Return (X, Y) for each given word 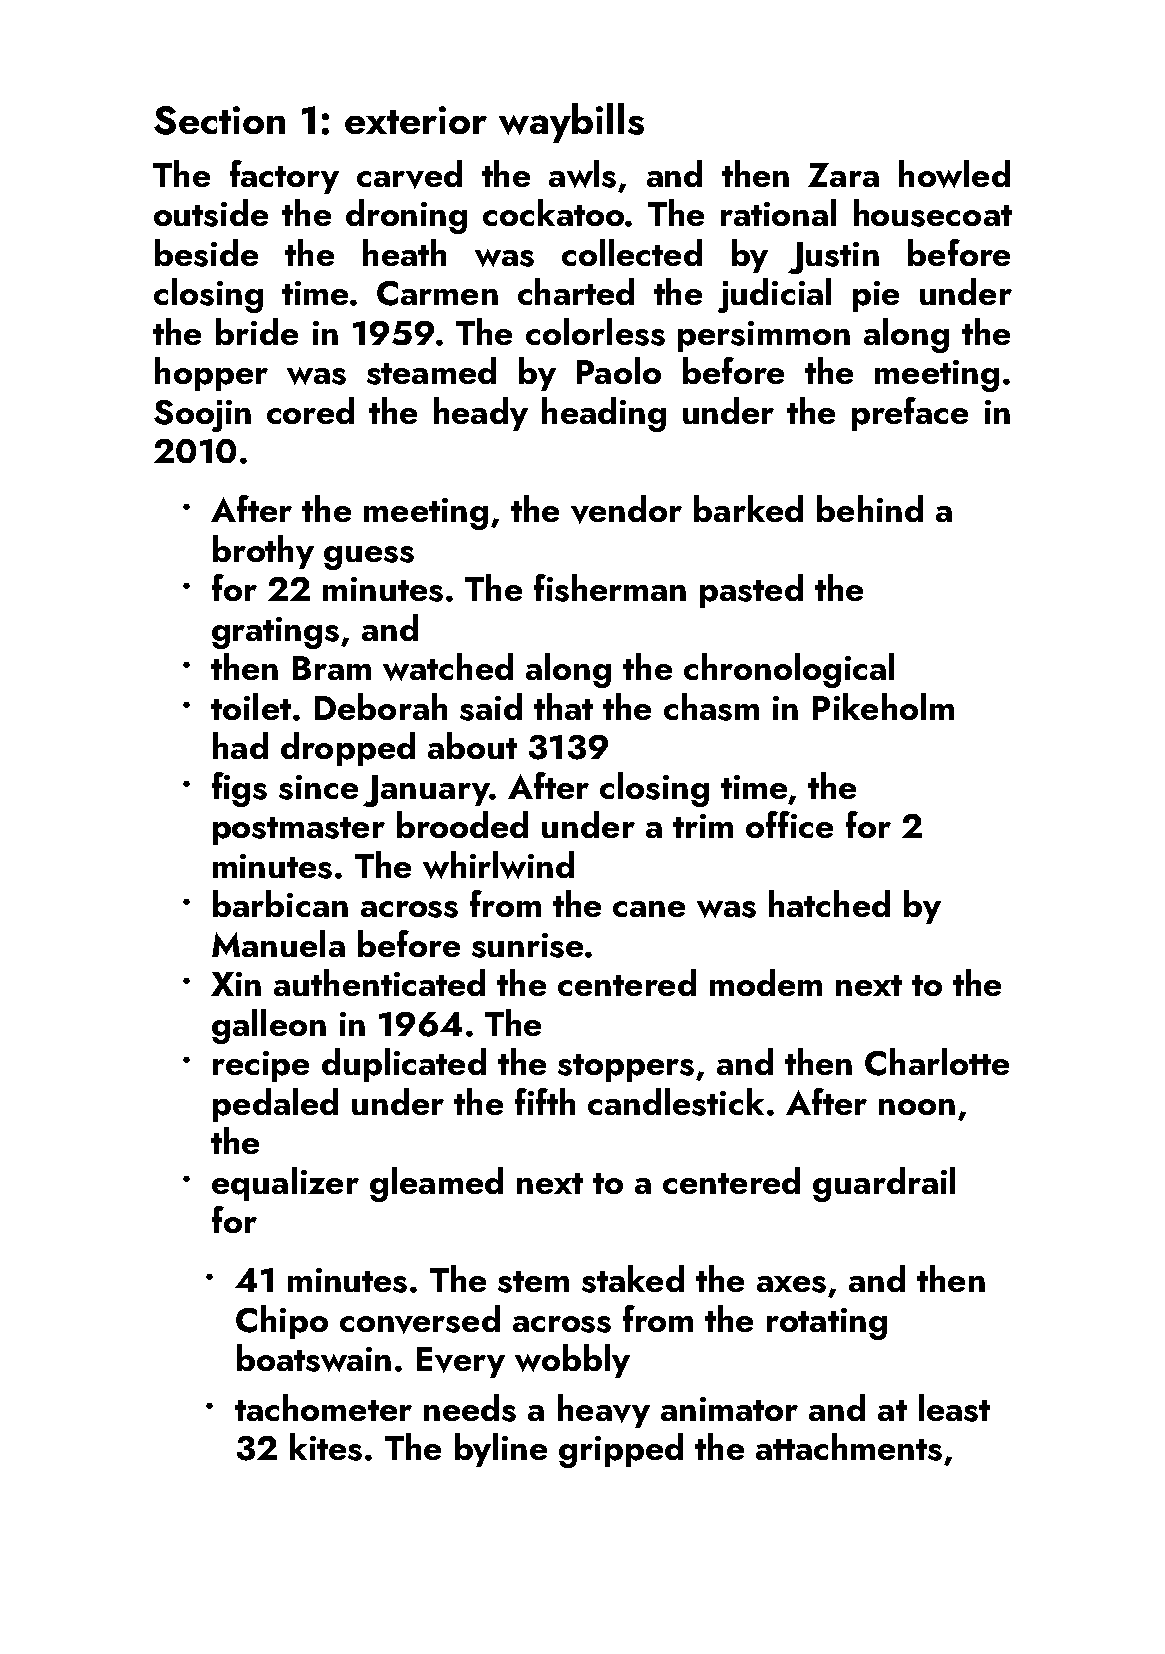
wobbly (572, 1361)
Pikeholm (883, 706)
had (240, 745)
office (789, 824)
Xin (236, 984)
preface (910, 414)
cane (649, 909)
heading (604, 414)
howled (954, 174)
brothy (263, 552)
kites (326, 1447)
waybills (571, 123)
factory (284, 177)
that (563, 706)
